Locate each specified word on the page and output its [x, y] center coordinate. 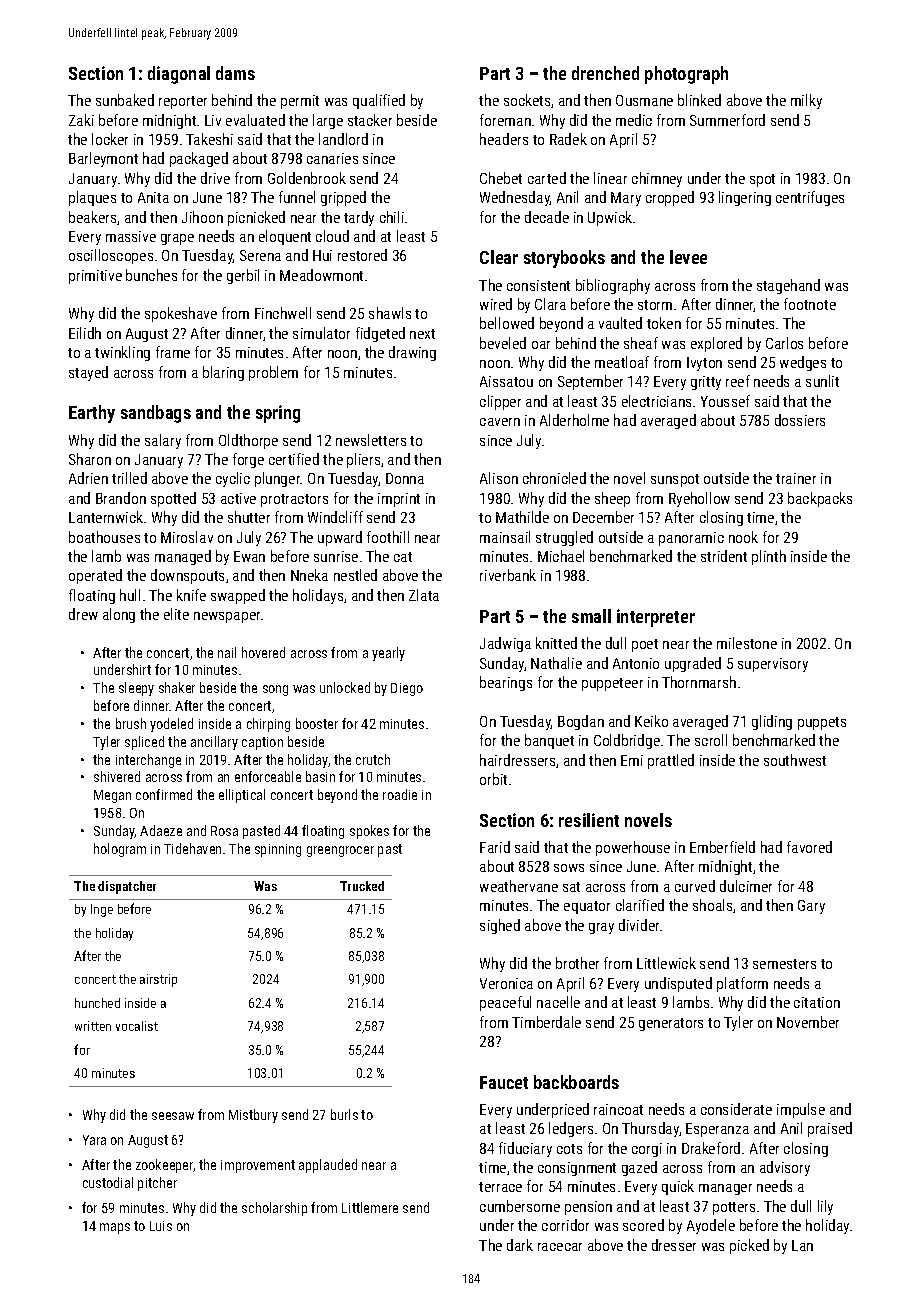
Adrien [88, 478]
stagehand [788, 286]
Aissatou [506, 381]
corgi [647, 1150]
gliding [772, 722]
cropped [670, 198]
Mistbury [253, 1116]
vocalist [137, 1026]
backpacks [820, 499]
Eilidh [85, 333]
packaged [199, 159]
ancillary [214, 743]
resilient [589, 820]
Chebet [501, 178]
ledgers [571, 1129]
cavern [500, 422]
